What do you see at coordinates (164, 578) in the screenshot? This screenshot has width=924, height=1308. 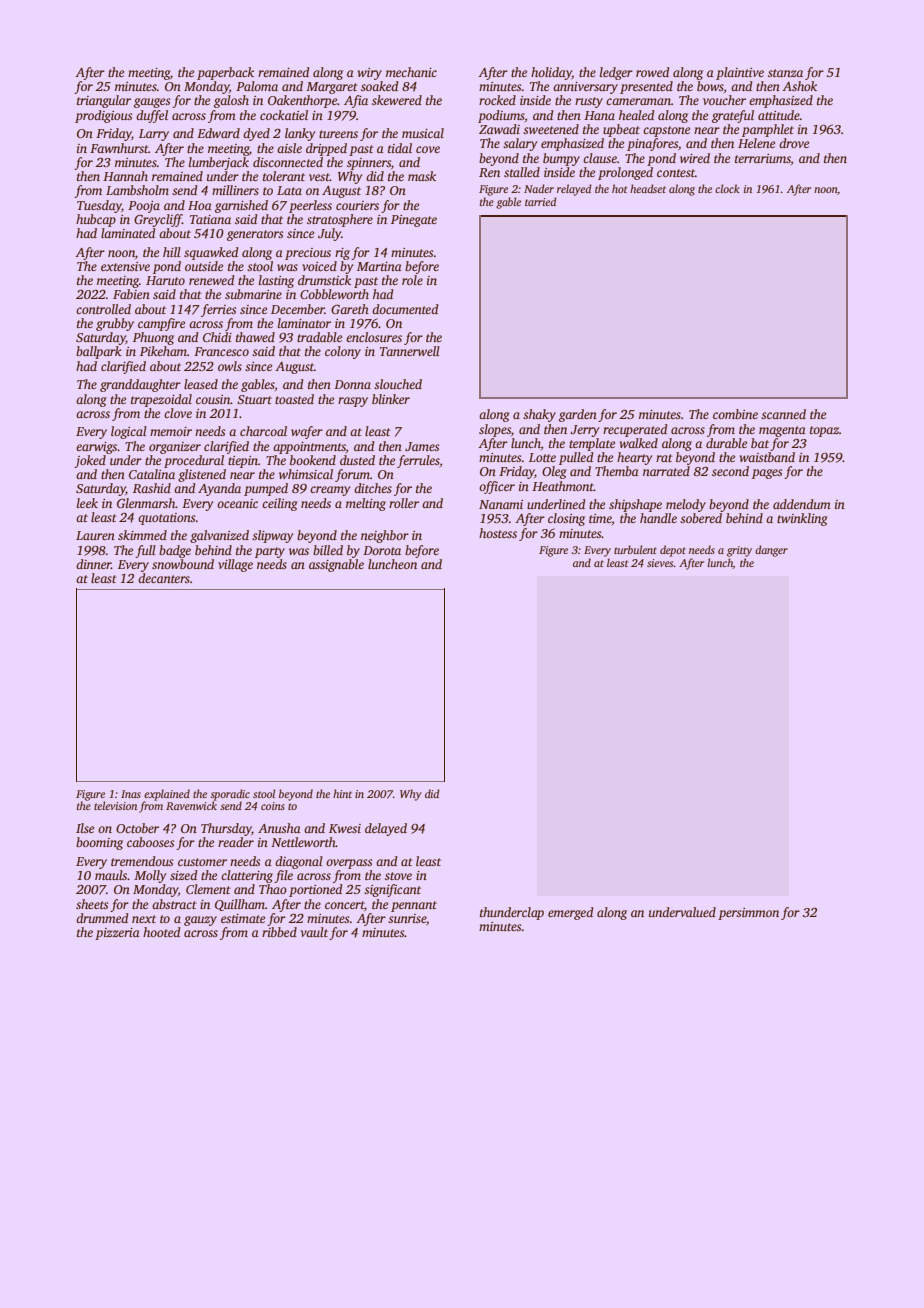 I see `decanters` at bounding box center [164, 578].
